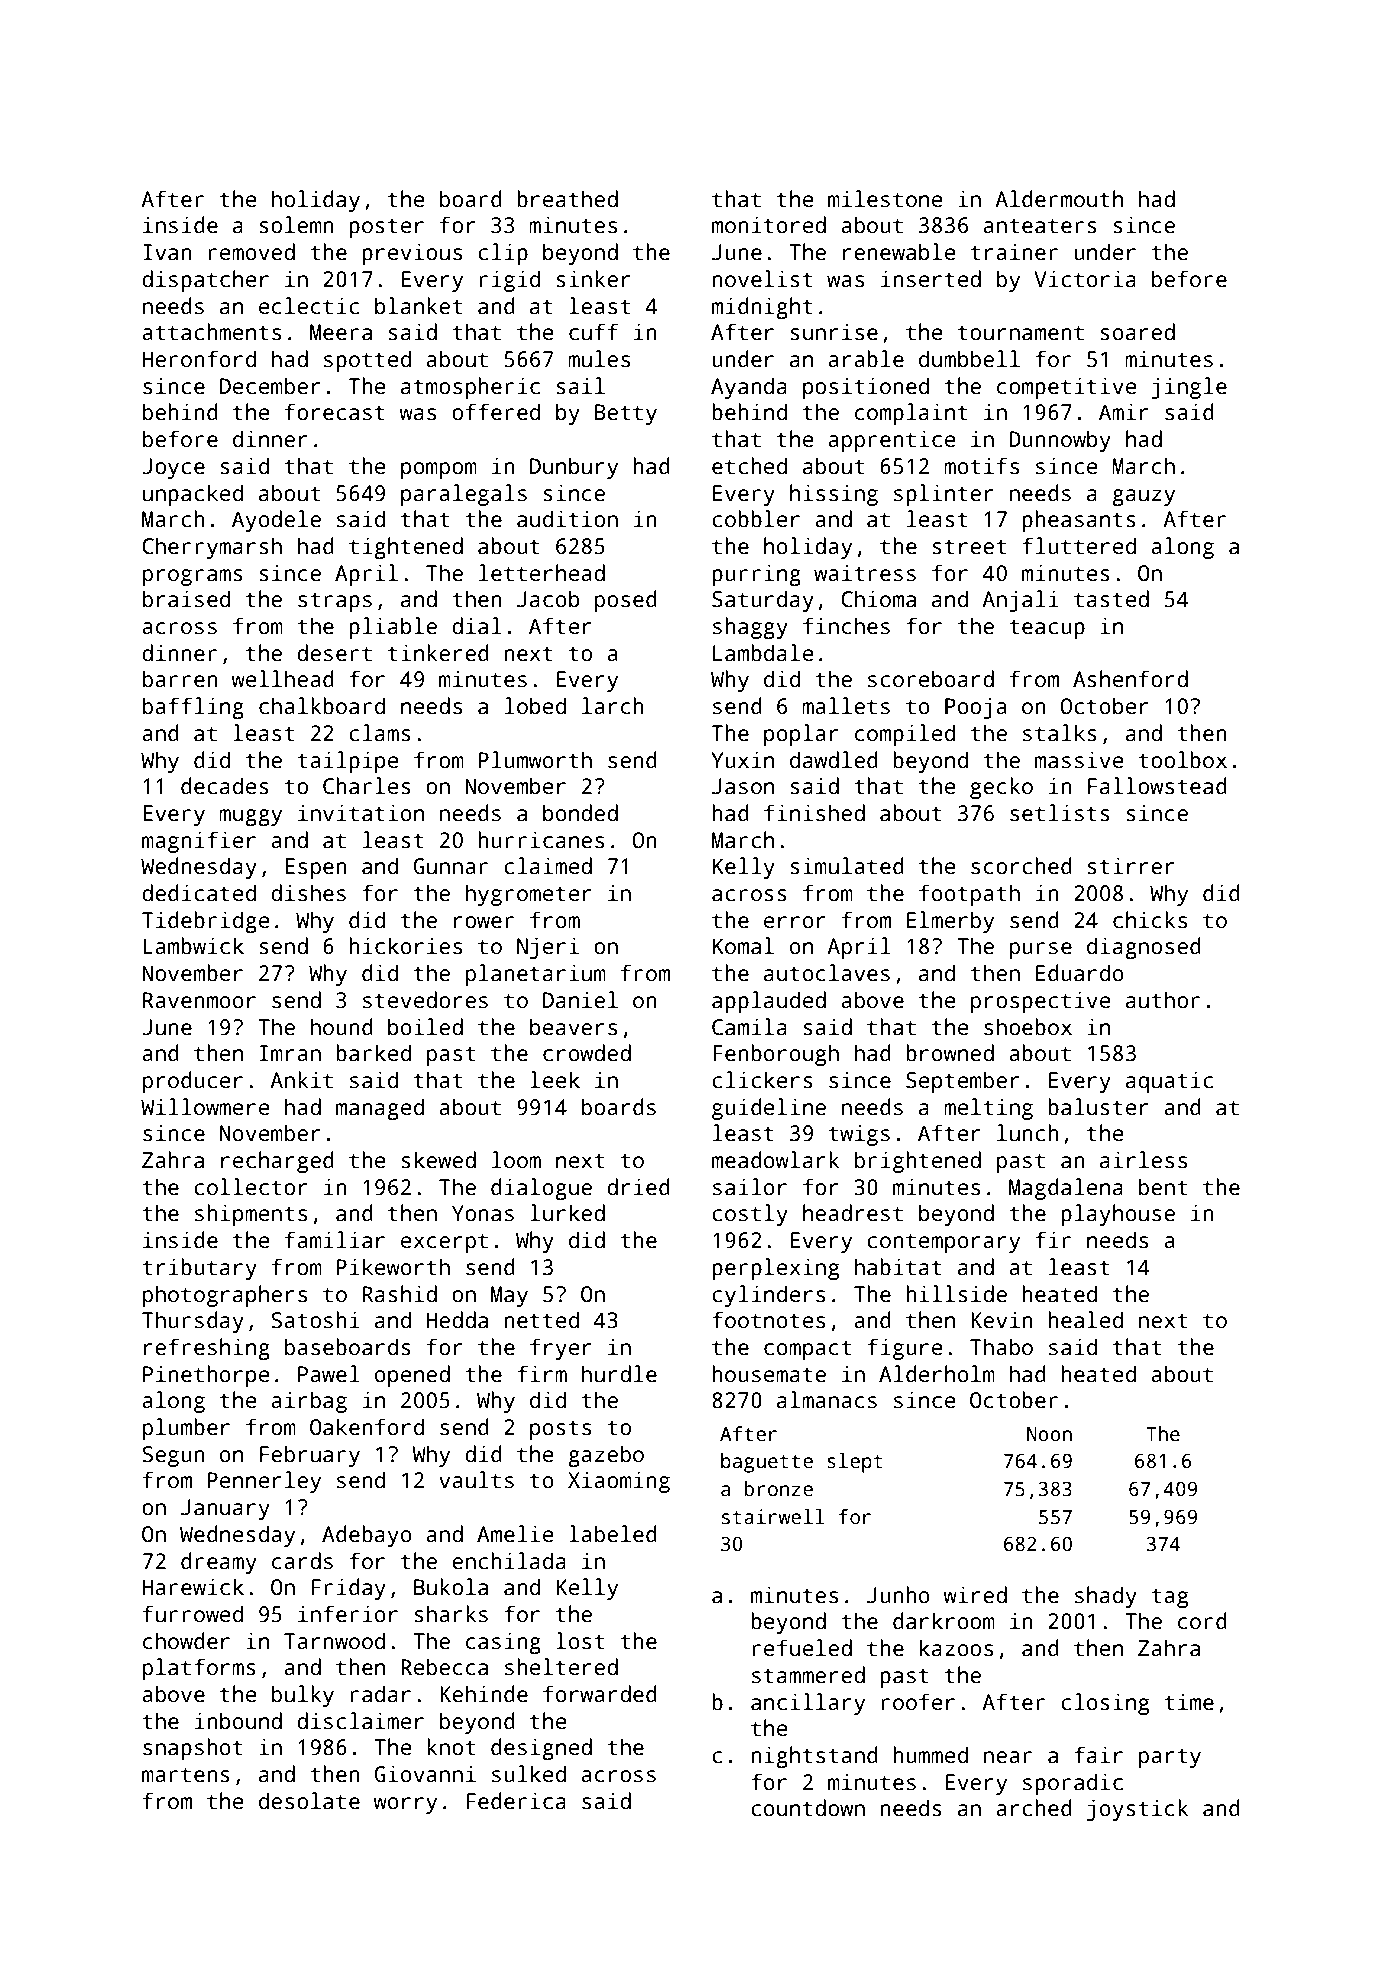 This page has height=1969, width=1386. What do you see at coordinates (225, 786) in the page?
I see `decades` at bounding box center [225, 786].
